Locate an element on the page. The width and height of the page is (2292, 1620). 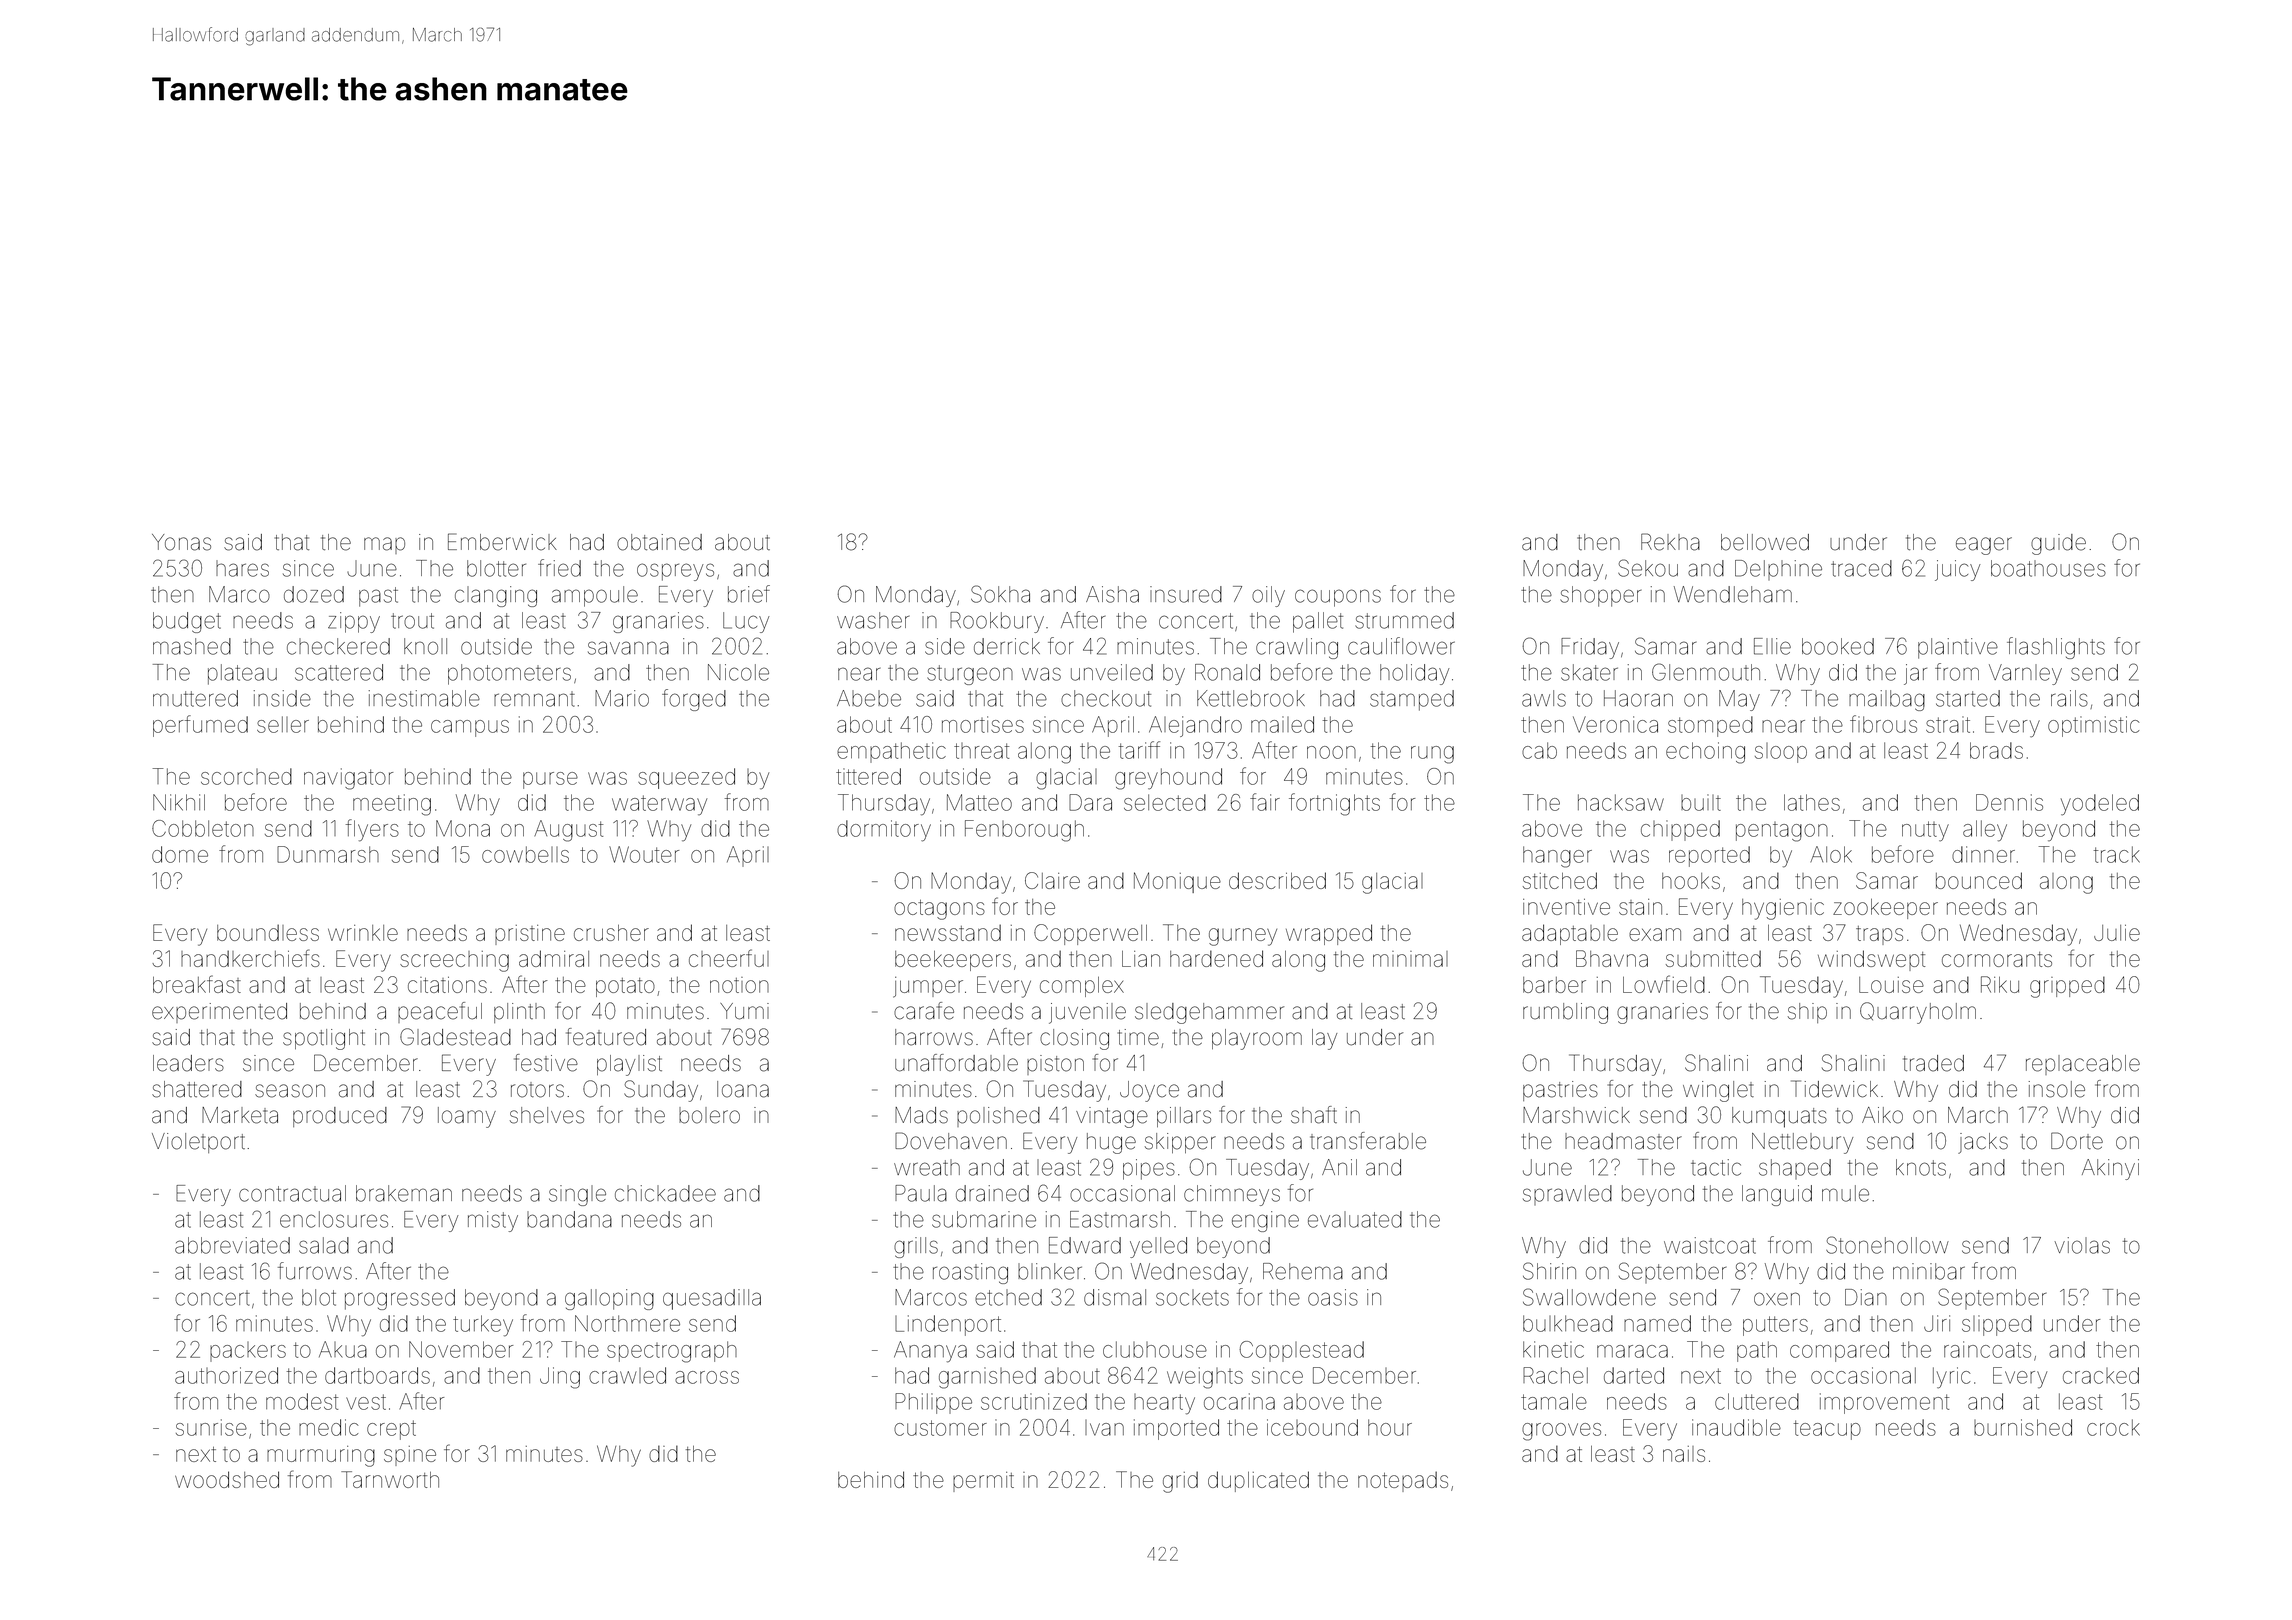
dinner is located at coordinates (1983, 854).
